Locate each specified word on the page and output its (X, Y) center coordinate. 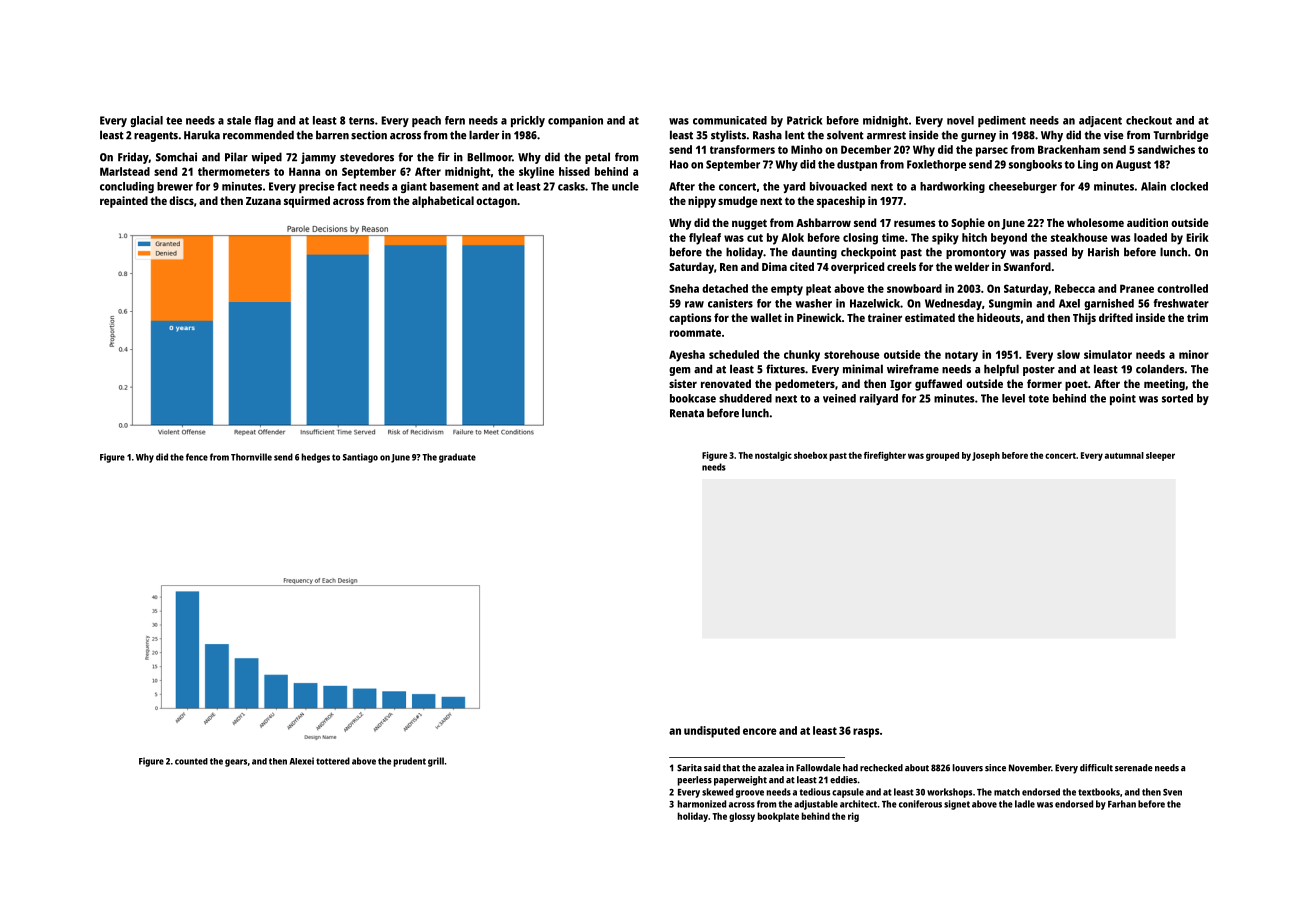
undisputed (712, 732)
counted (191, 761)
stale (239, 120)
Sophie (968, 224)
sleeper (1160, 456)
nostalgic (773, 456)
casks (571, 186)
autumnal (1124, 455)
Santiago (360, 458)
